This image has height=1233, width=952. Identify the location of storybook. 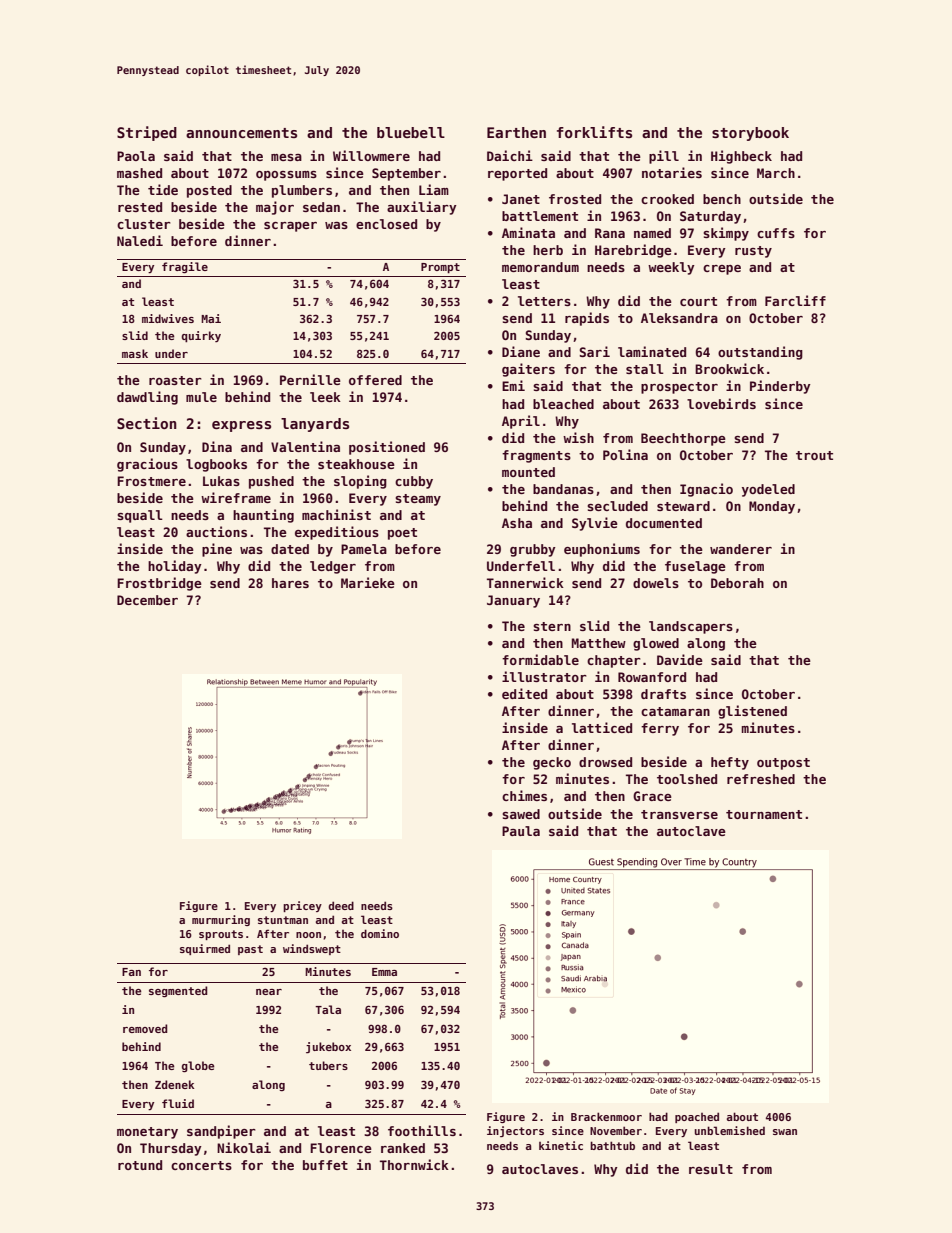
(750, 134).
